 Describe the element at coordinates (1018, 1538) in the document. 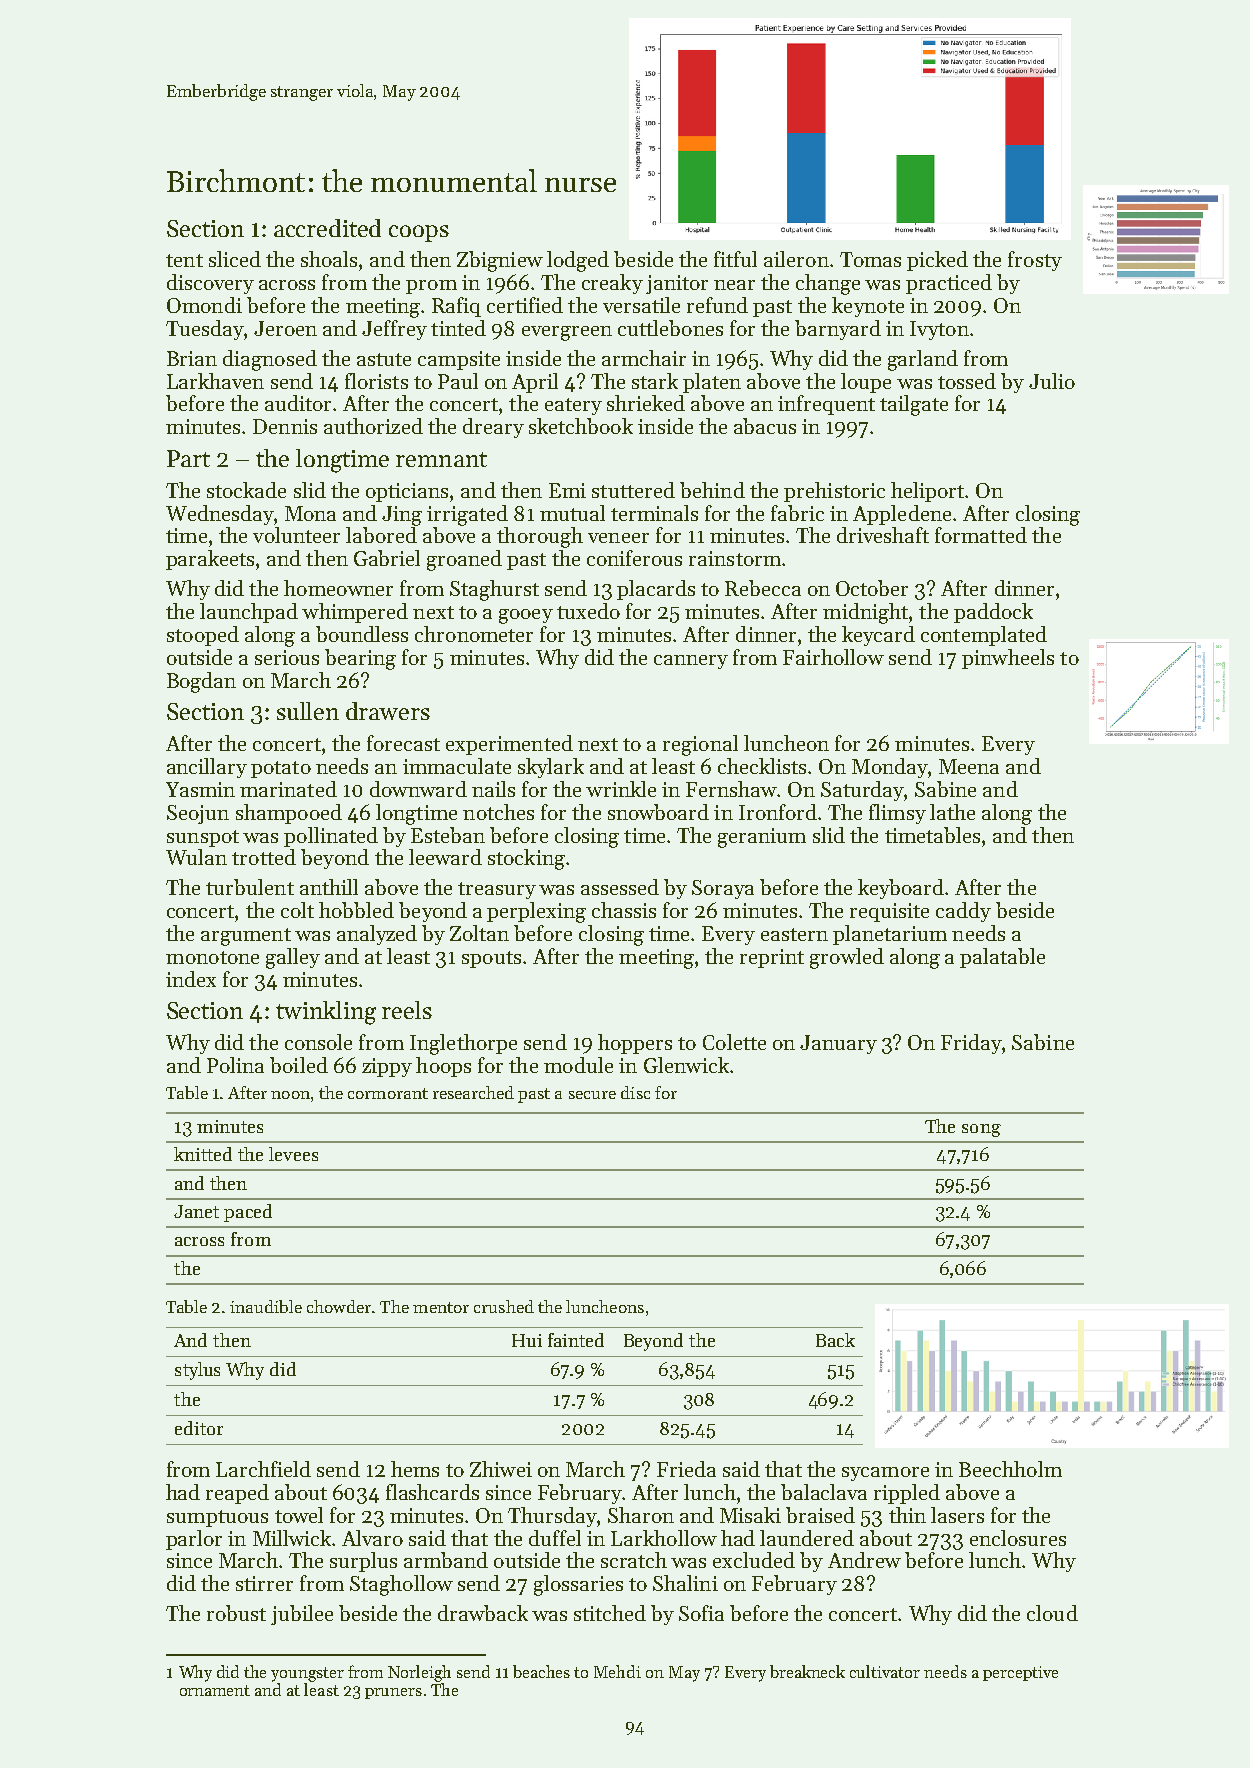

I see `enclosures` at that location.
